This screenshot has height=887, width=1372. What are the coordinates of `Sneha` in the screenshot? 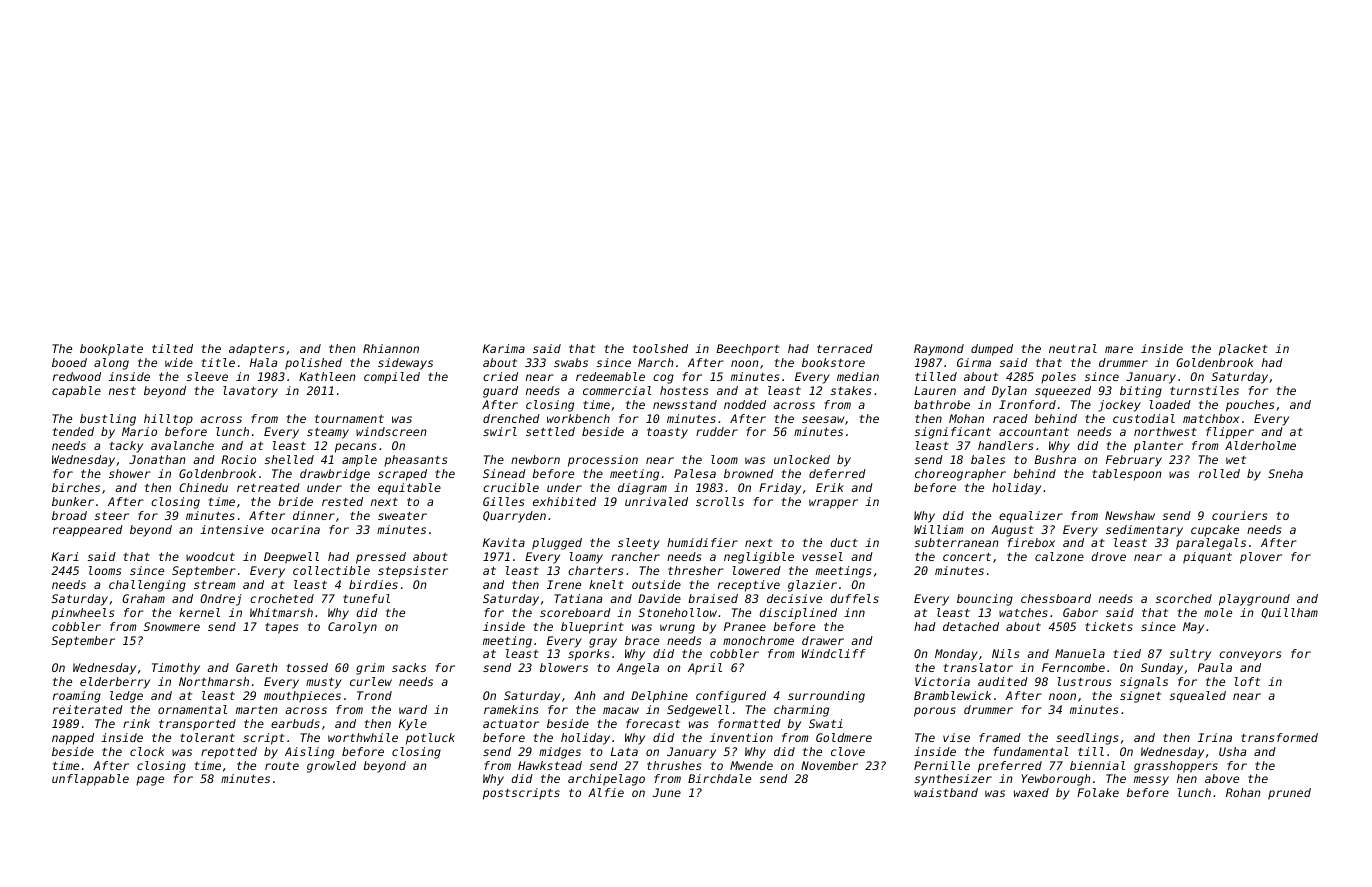 It's located at (1285, 473).
